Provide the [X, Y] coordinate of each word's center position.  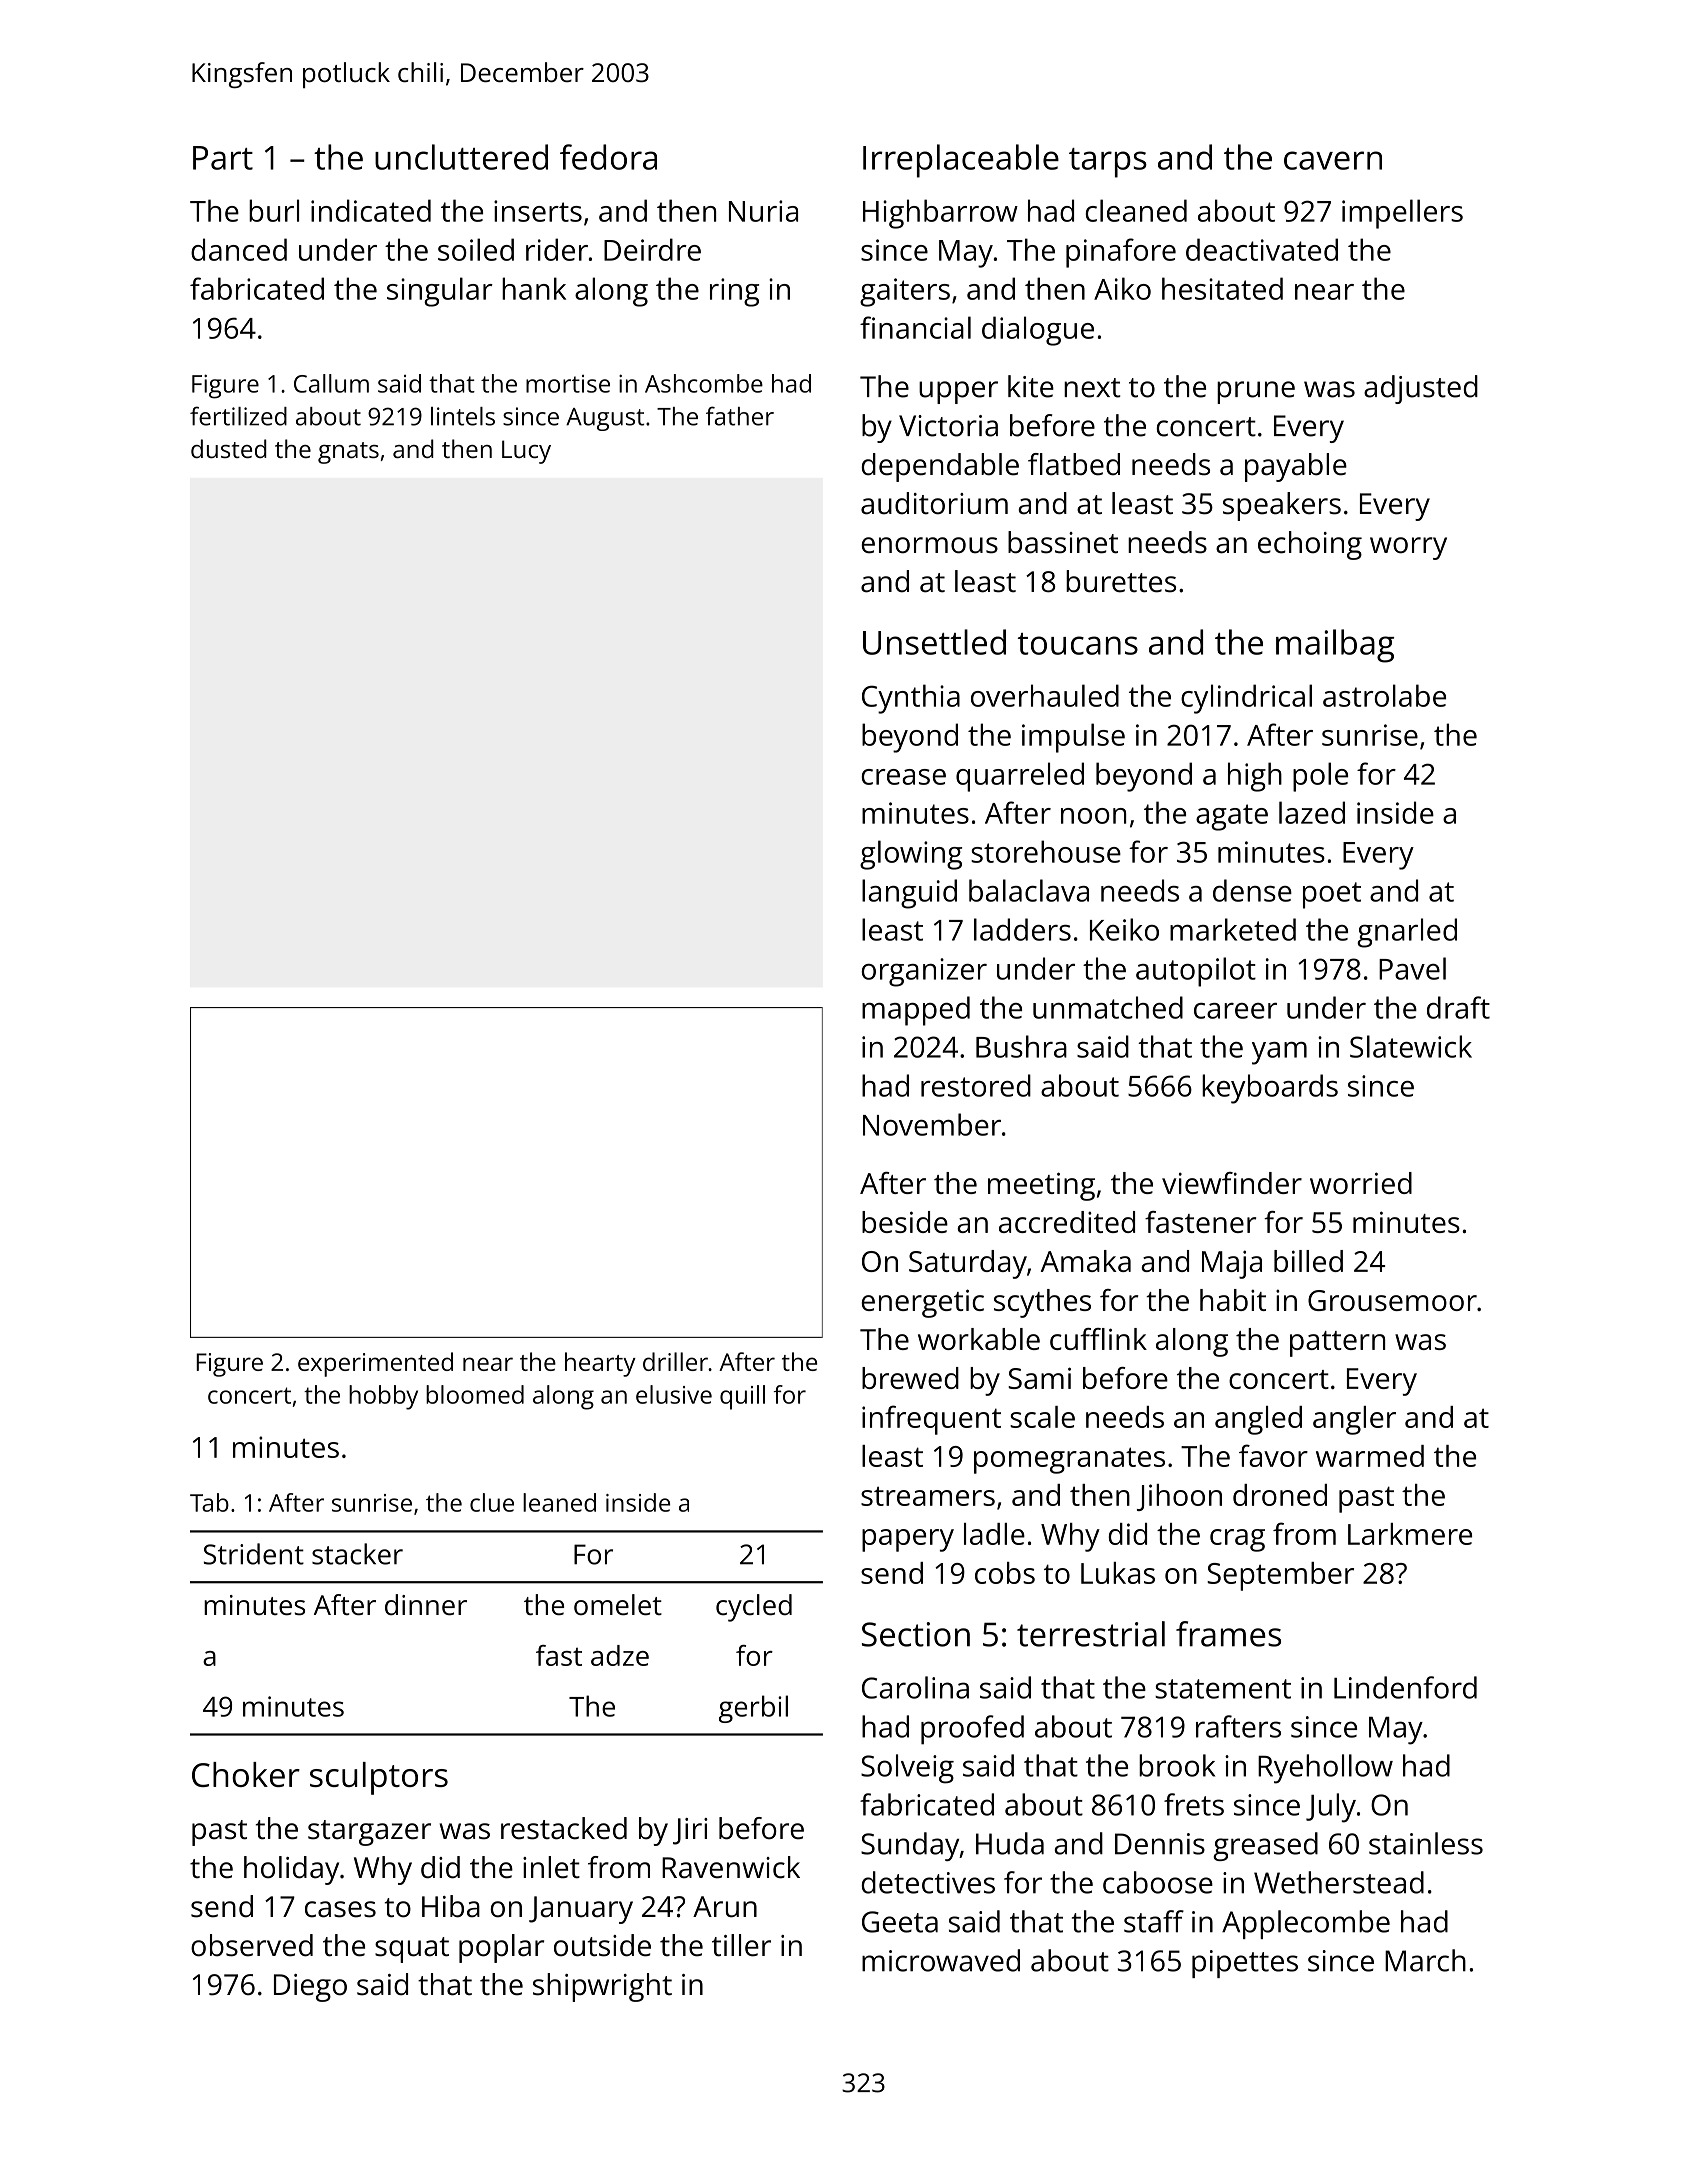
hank [534, 288]
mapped [916, 1011]
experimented [375, 1364]
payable [1296, 467]
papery [908, 1540]
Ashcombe [704, 383]
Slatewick [1411, 1046]
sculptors [379, 1778]
